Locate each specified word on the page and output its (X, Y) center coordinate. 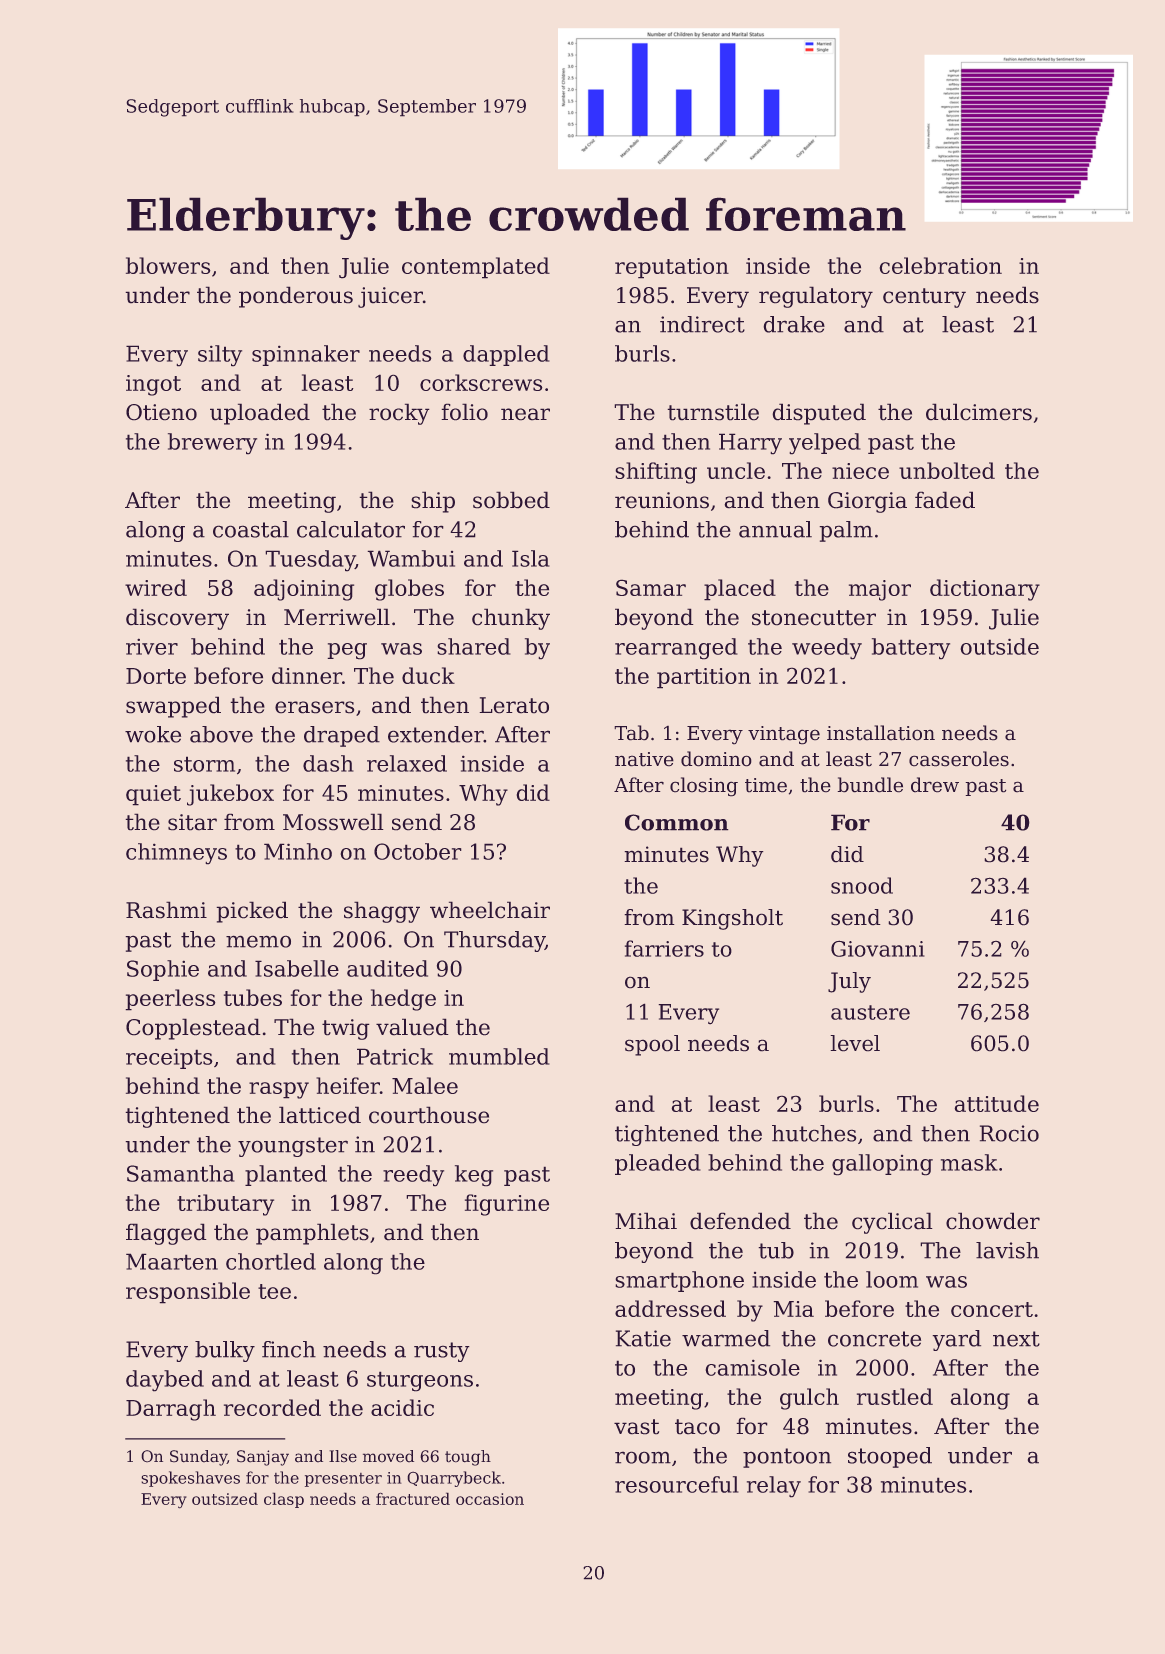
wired (156, 587)
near (525, 414)
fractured (413, 1498)
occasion (490, 1499)
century (924, 298)
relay (774, 1487)
